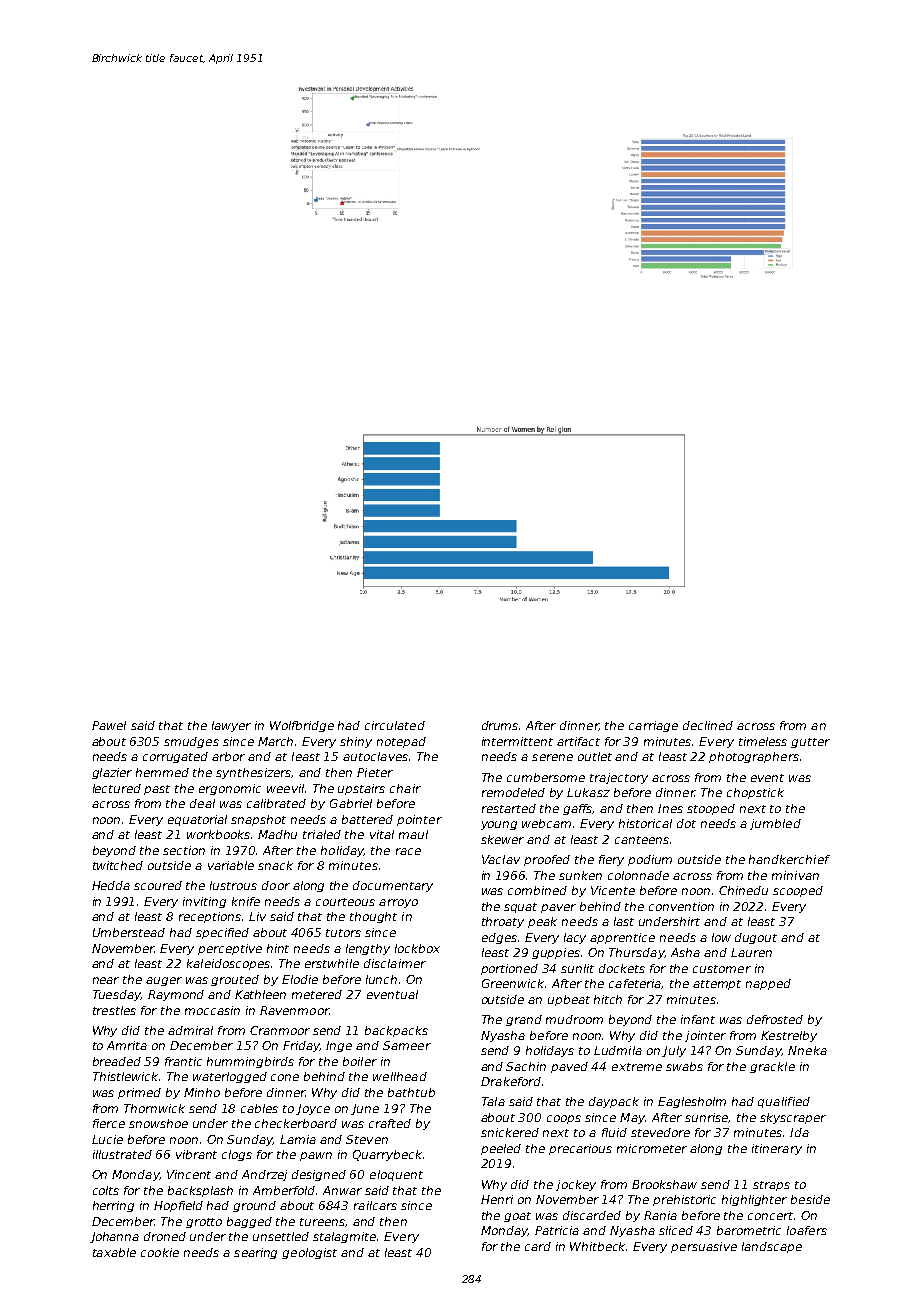 The height and width of the page is (1308, 924). Describe the element at coordinates (158, 885) in the page. I see `scoured` at that location.
